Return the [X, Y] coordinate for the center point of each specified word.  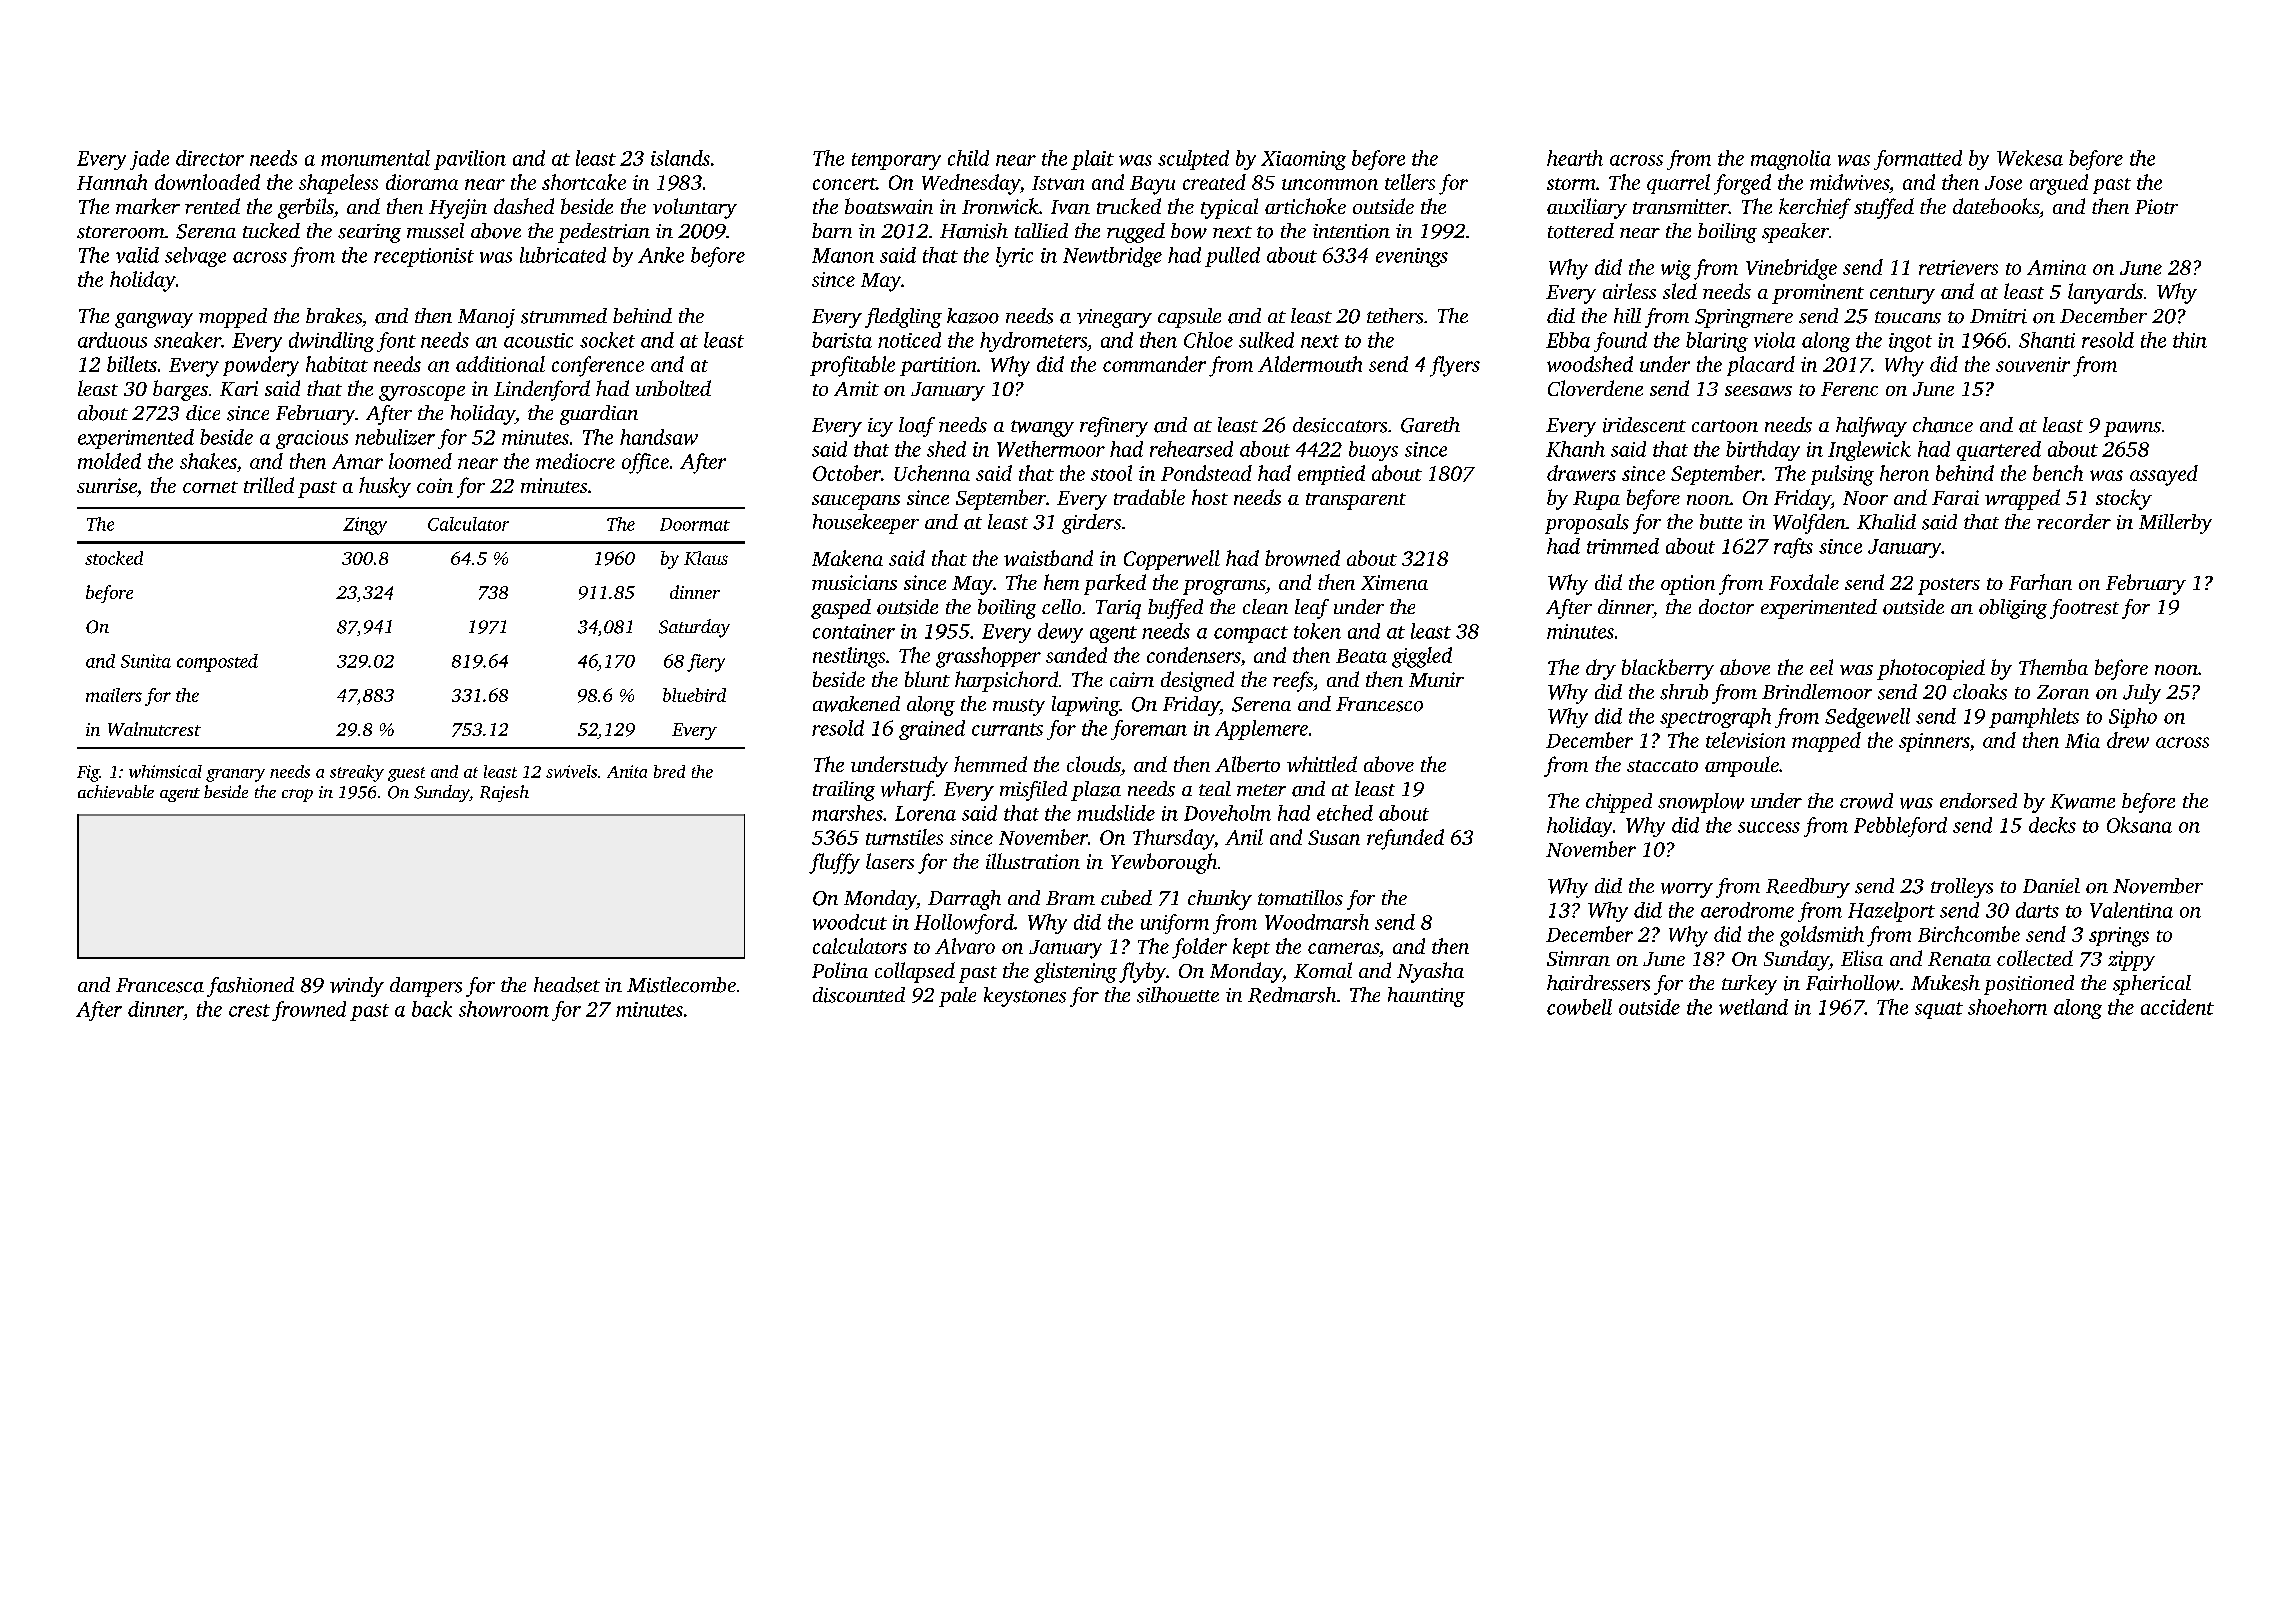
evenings [1412, 257]
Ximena [1394, 582]
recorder [2074, 521]
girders [1091, 524]
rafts [1793, 548]
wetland [1753, 1007]
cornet [210, 487]
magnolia [1791, 160]
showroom [504, 1009]
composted [217, 663]
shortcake [584, 182]
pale [957, 997]
